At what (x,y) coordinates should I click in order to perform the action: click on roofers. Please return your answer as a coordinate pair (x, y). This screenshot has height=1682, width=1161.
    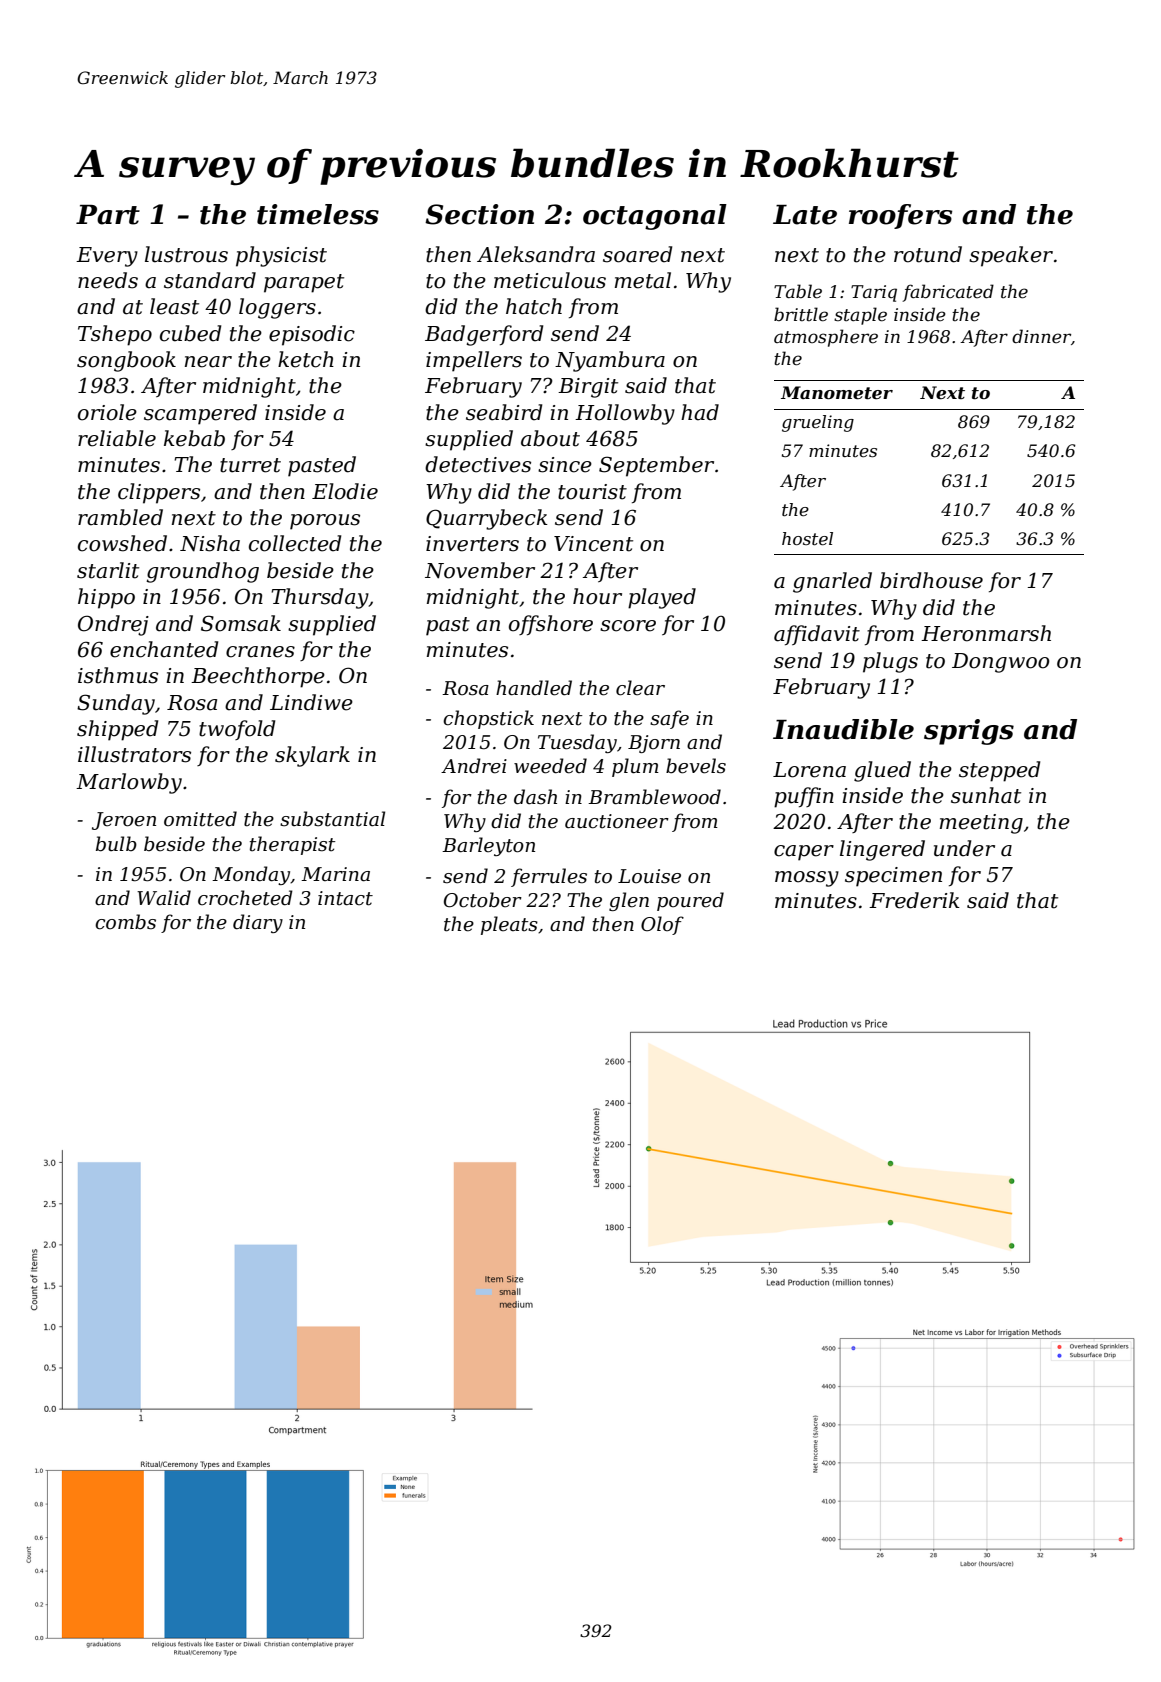
    Looking at the image, I should click on (900, 216).
